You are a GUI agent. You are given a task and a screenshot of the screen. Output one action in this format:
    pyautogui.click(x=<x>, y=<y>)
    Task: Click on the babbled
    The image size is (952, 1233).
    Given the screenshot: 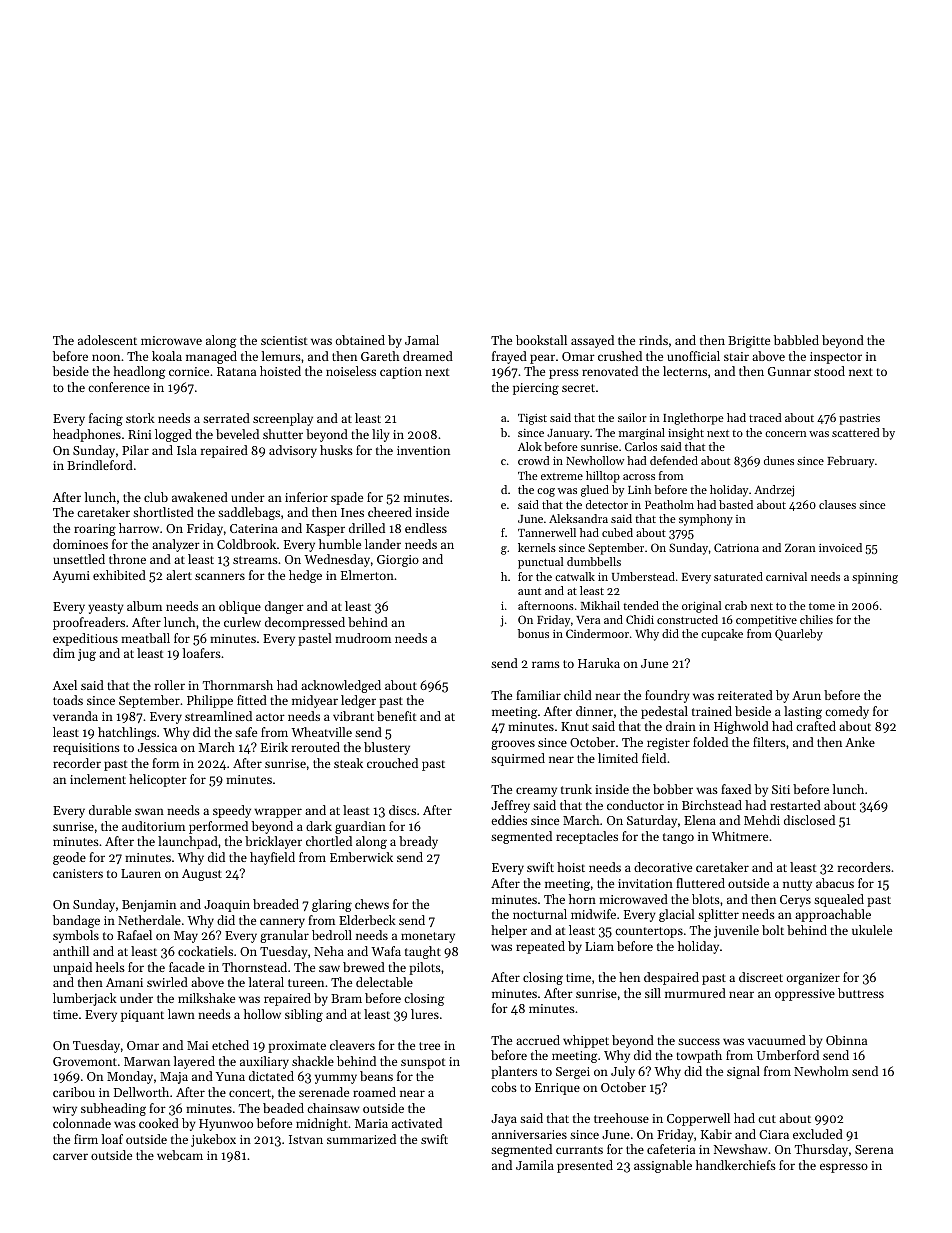 What is the action you would take?
    pyautogui.click(x=796, y=340)
